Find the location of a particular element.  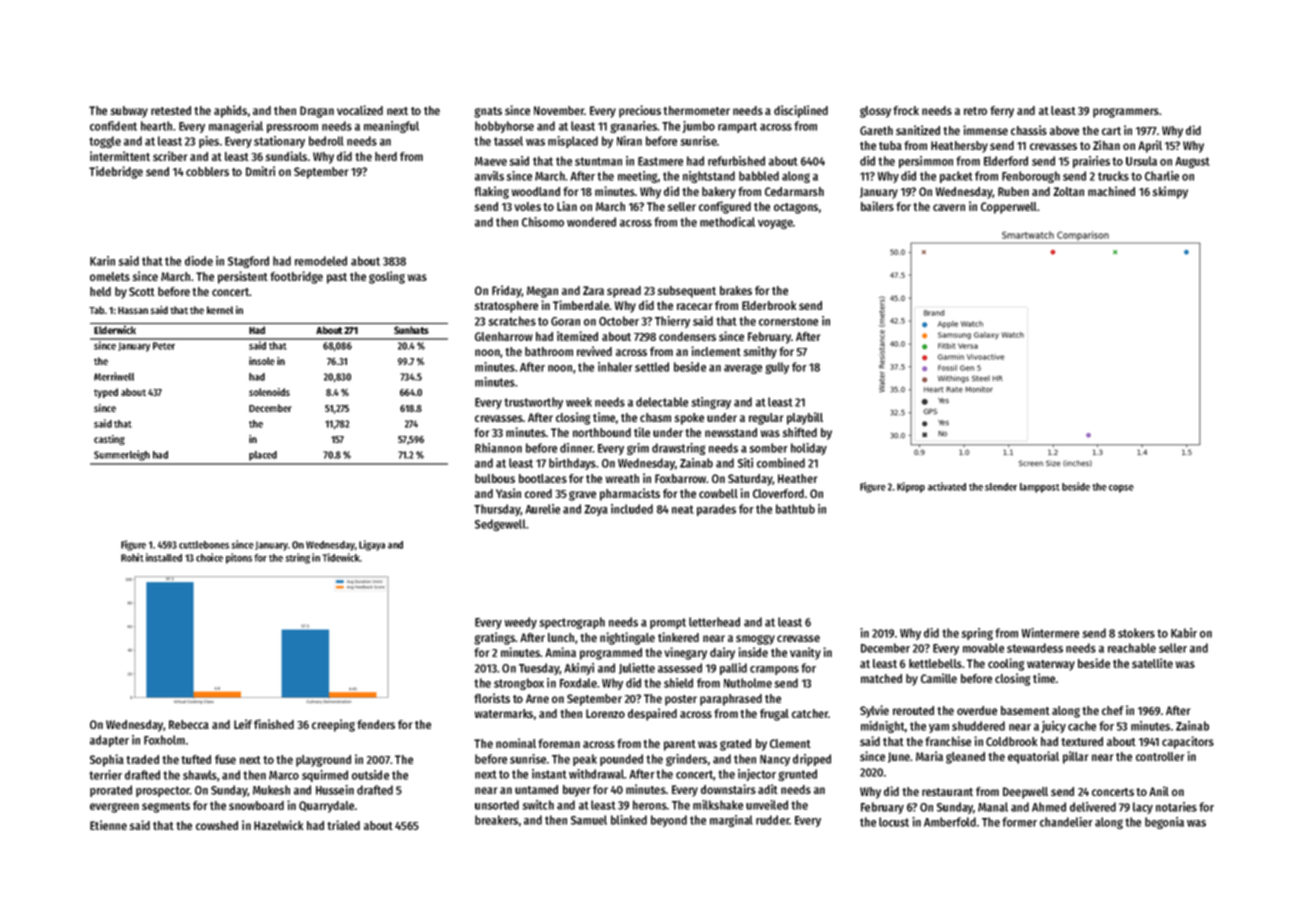

regular is located at coordinates (766, 419).
